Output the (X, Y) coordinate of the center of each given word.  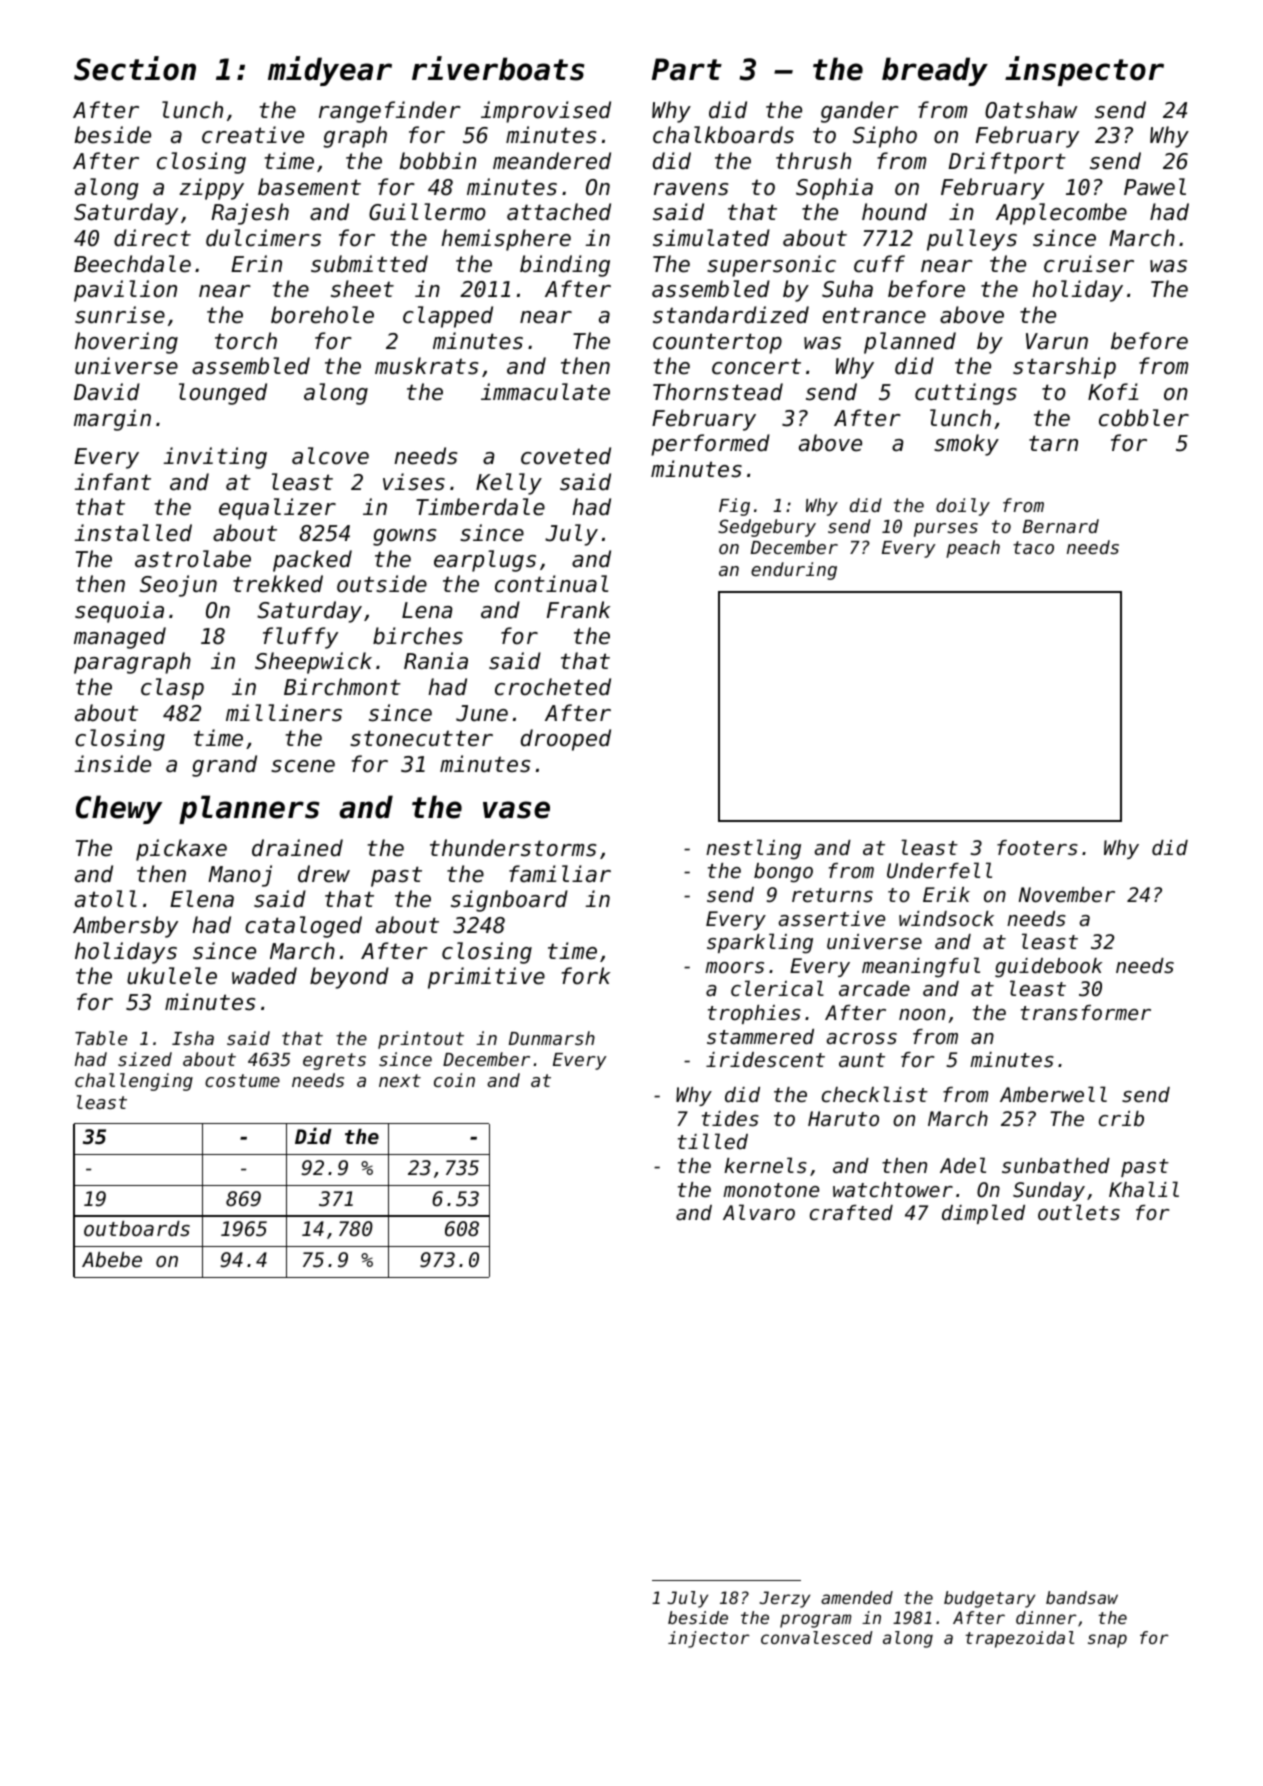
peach (973, 549)
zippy (211, 189)
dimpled (983, 1214)
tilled (713, 1141)
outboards (137, 1229)
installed (133, 533)
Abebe (112, 1260)
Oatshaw (1031, 110)
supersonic (771, 266)
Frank (578, 610)
